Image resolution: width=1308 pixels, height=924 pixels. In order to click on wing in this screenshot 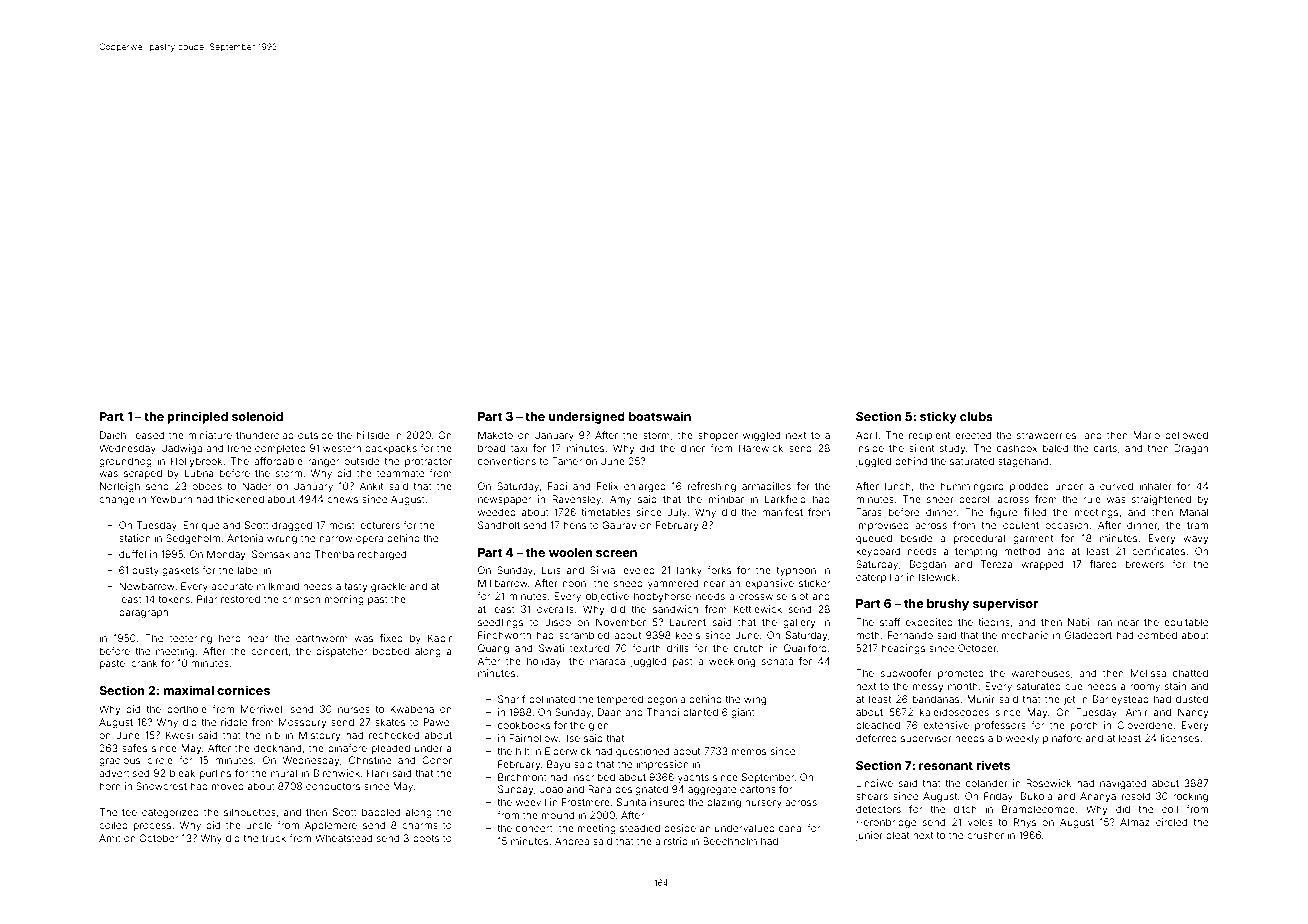, I will do `click(755, 700)`.
